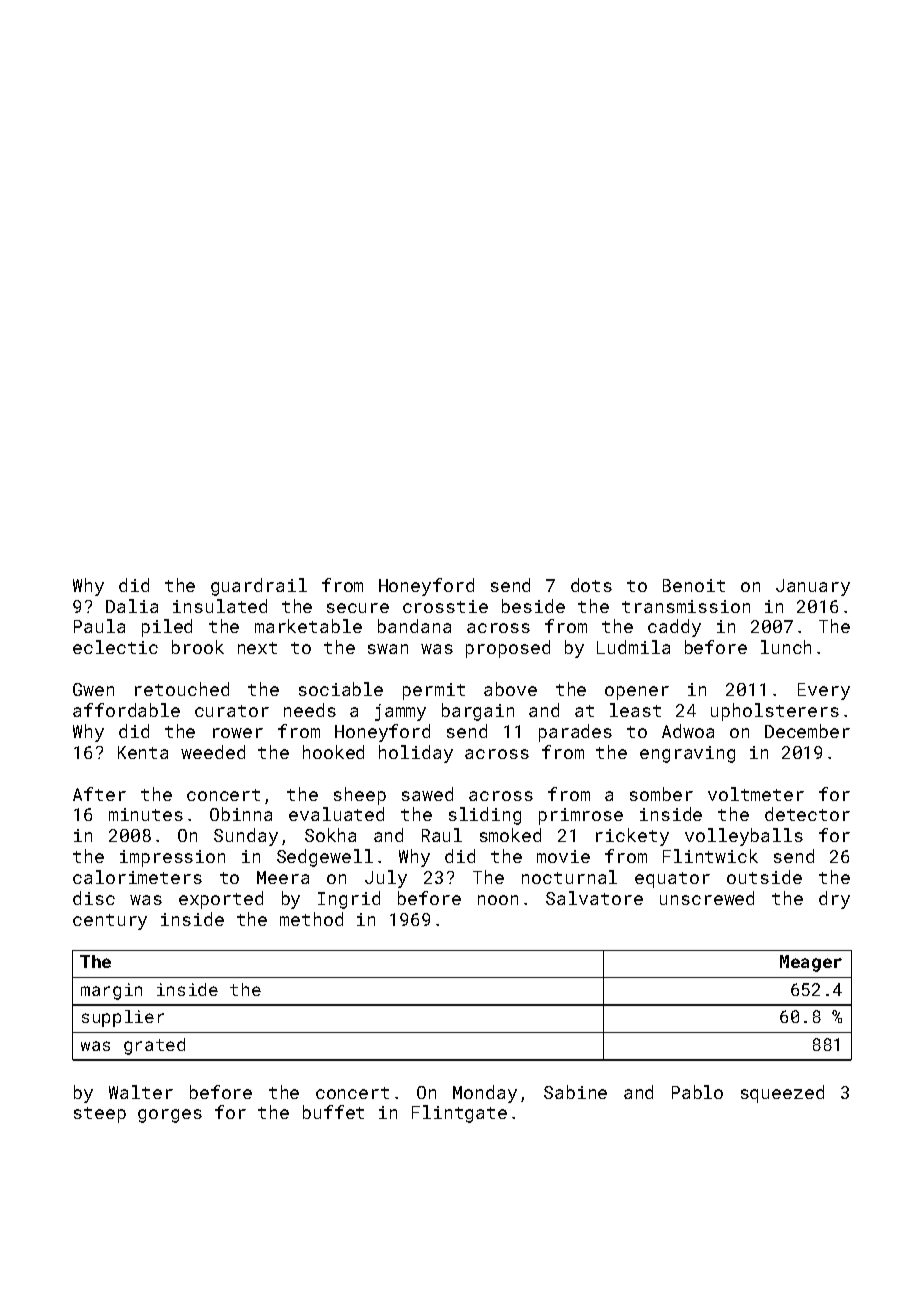  What do you see at coordinates (259, 587) in the screenshot?
I see `guardrail` at bounding box center [259, 587].
